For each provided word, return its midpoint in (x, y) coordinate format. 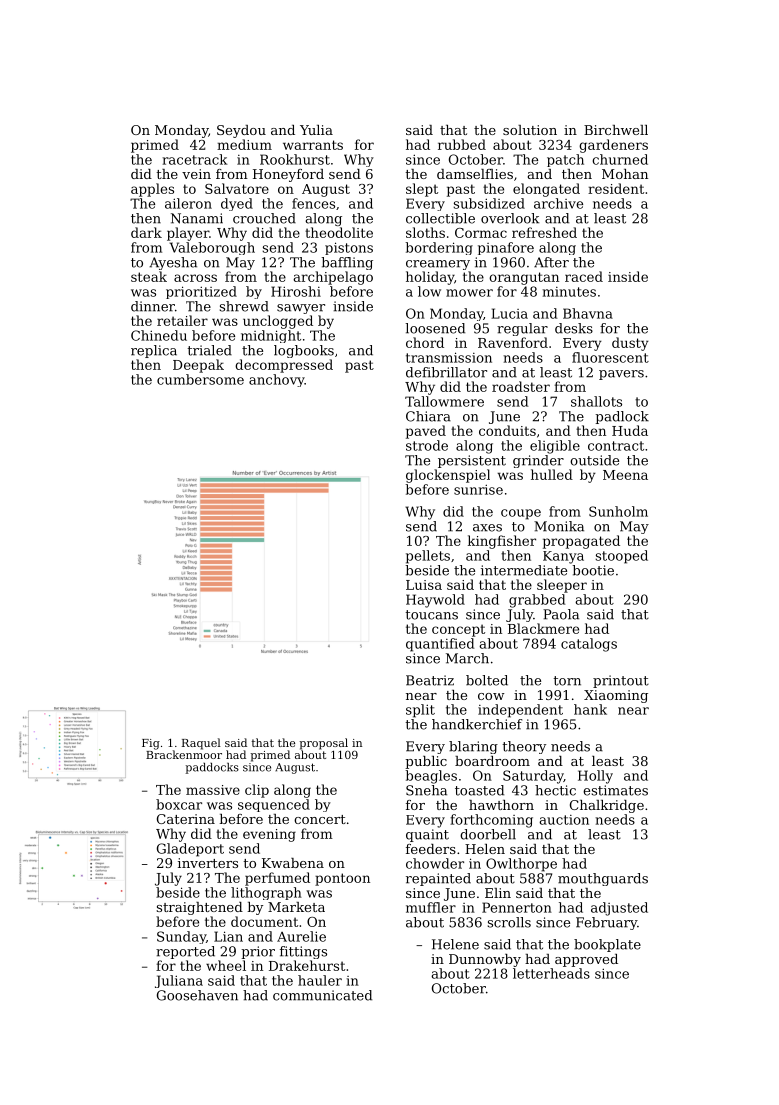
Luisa (424, 585)
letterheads (551, 973)
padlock (622, 417)
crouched (264, 218)
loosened (435, 328)
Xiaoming (616, 696)
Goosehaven (197, 995)
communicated (322, 995)
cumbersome (200, 379)
